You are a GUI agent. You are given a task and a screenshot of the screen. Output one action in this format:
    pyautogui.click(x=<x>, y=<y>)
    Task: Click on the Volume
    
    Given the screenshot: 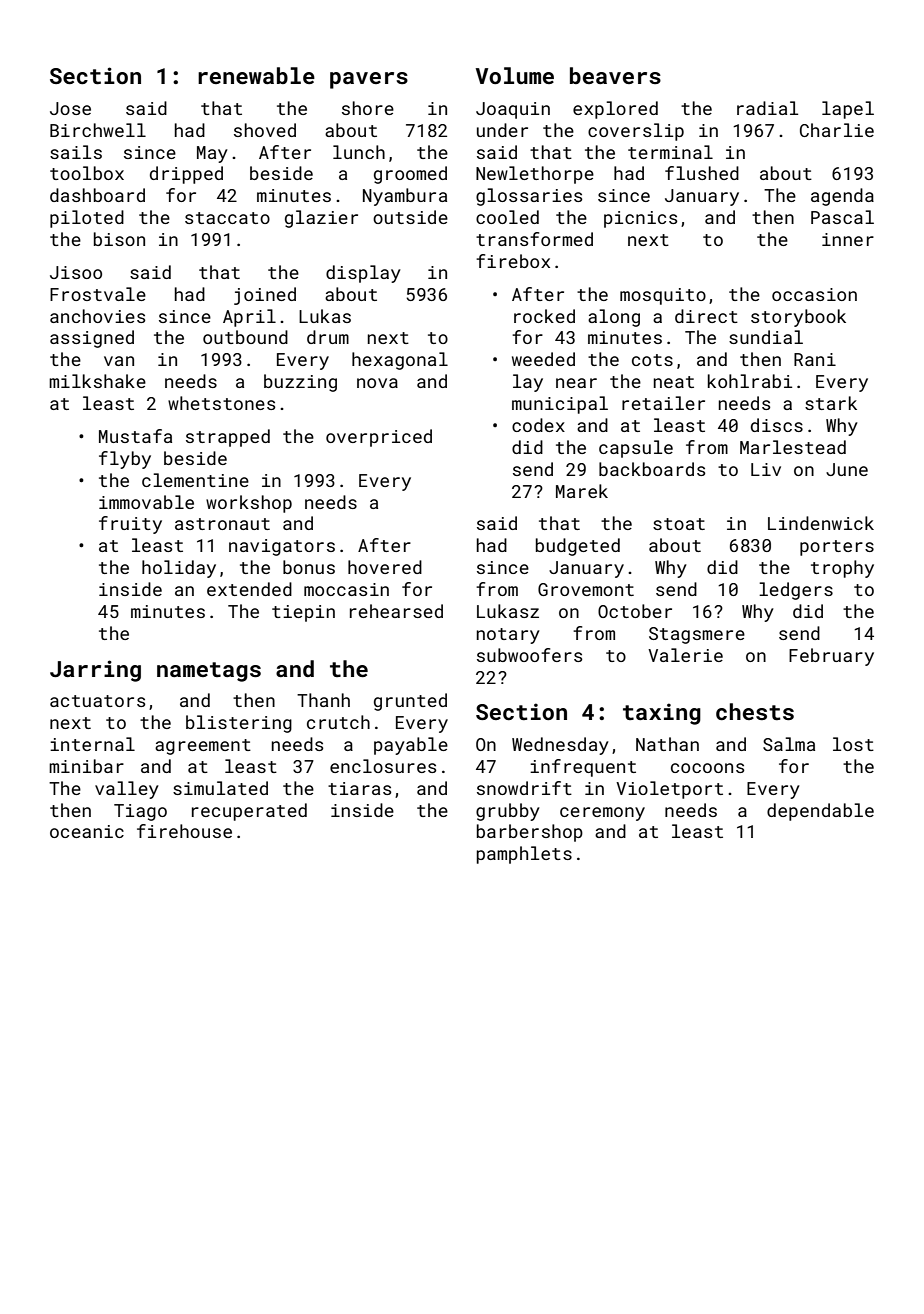 What is the action you would take?
    pyautogui.click(x=515, y=75)
